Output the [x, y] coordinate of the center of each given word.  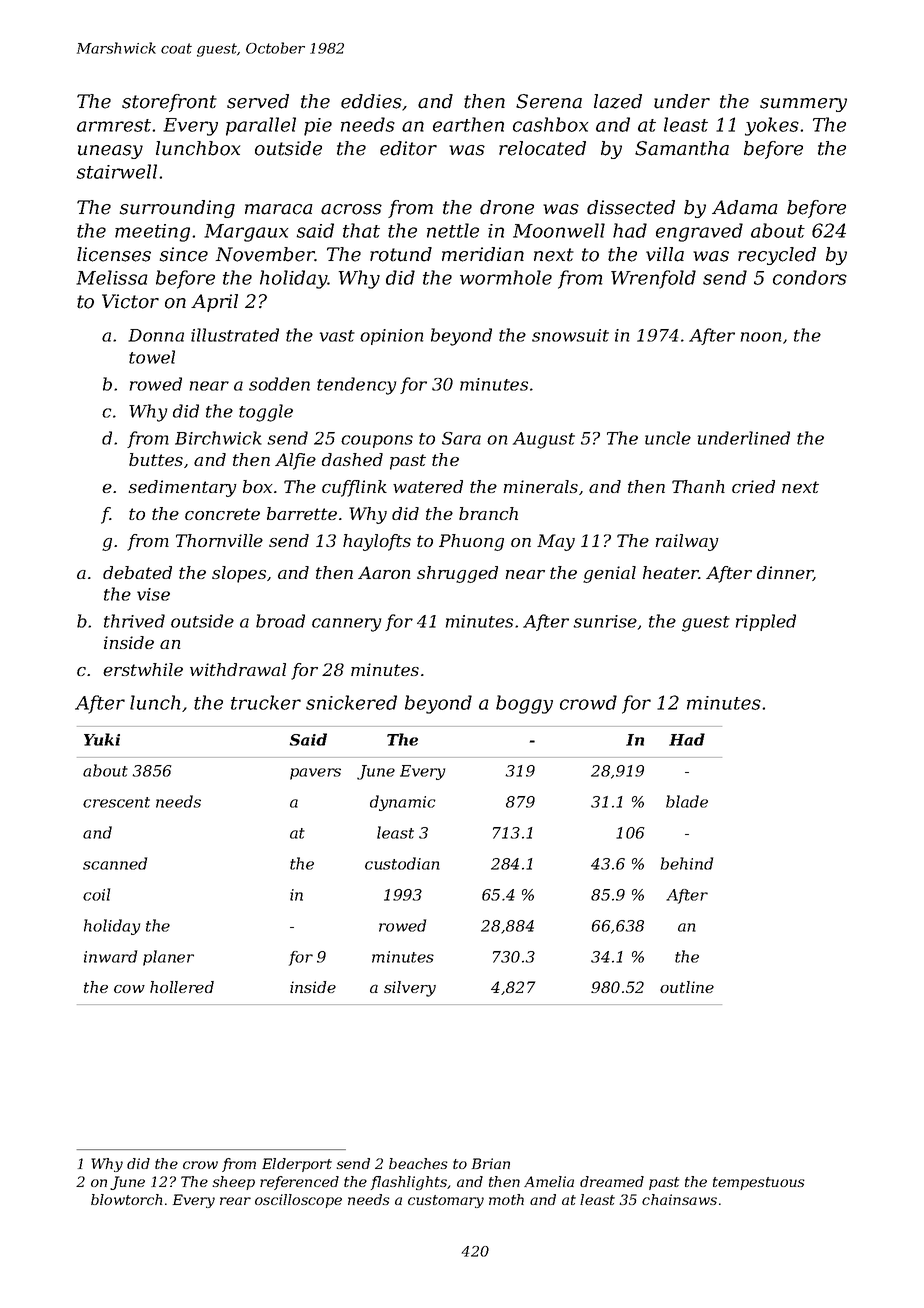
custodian [402, 863]
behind [687, 863]
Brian [491, 1163]
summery [803, 105]
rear [235, 1201]
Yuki [102, 739]
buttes [156, 459]
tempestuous [759, 1183]
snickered [351, 702]
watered [428, 486]
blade [687, 801]
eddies [371, 101]
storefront [169, 103]
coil [96, 894]
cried [753, 486]
